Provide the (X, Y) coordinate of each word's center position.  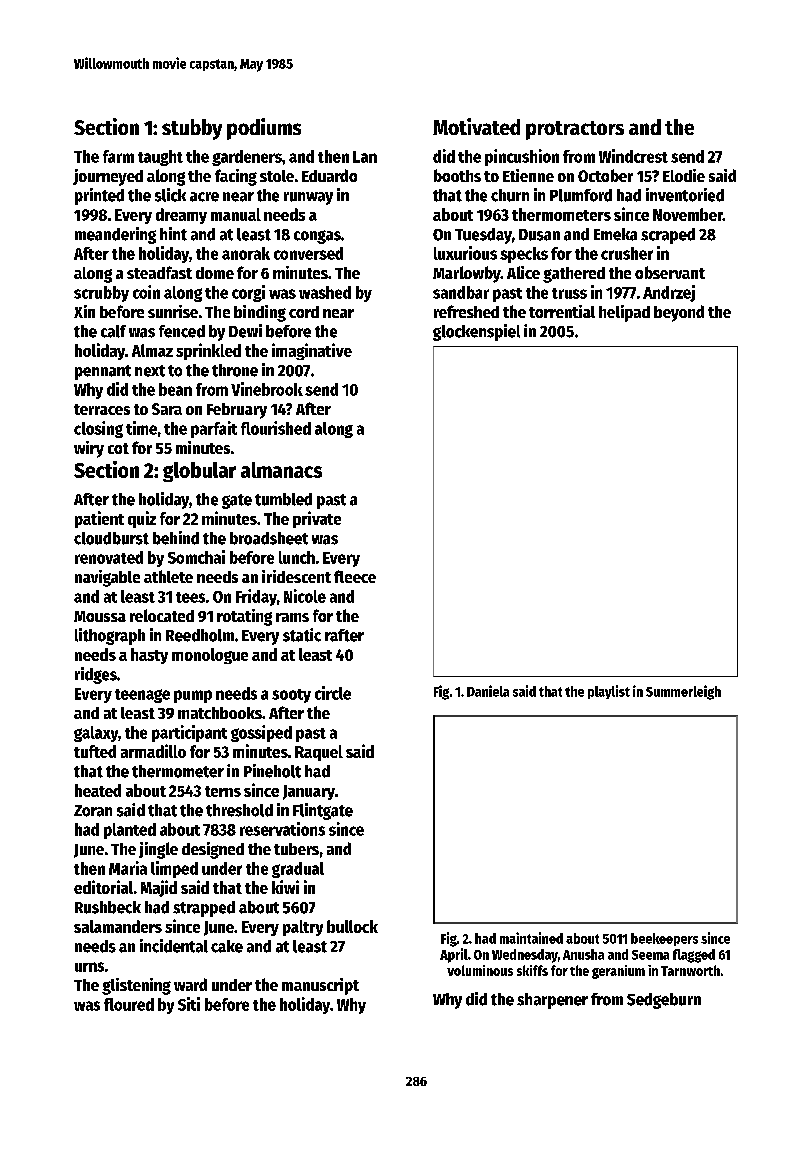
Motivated (476, 126)
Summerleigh (683, 692)
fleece (355, 576)
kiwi (285, 887)
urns (89, 967)
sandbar (461, 292)
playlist (609, 692)
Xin (84, 311)
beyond (679, 313)
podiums (264, 129)
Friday (256, 597)
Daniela (488, 691)
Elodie (684, 175)
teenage (142, 696)
